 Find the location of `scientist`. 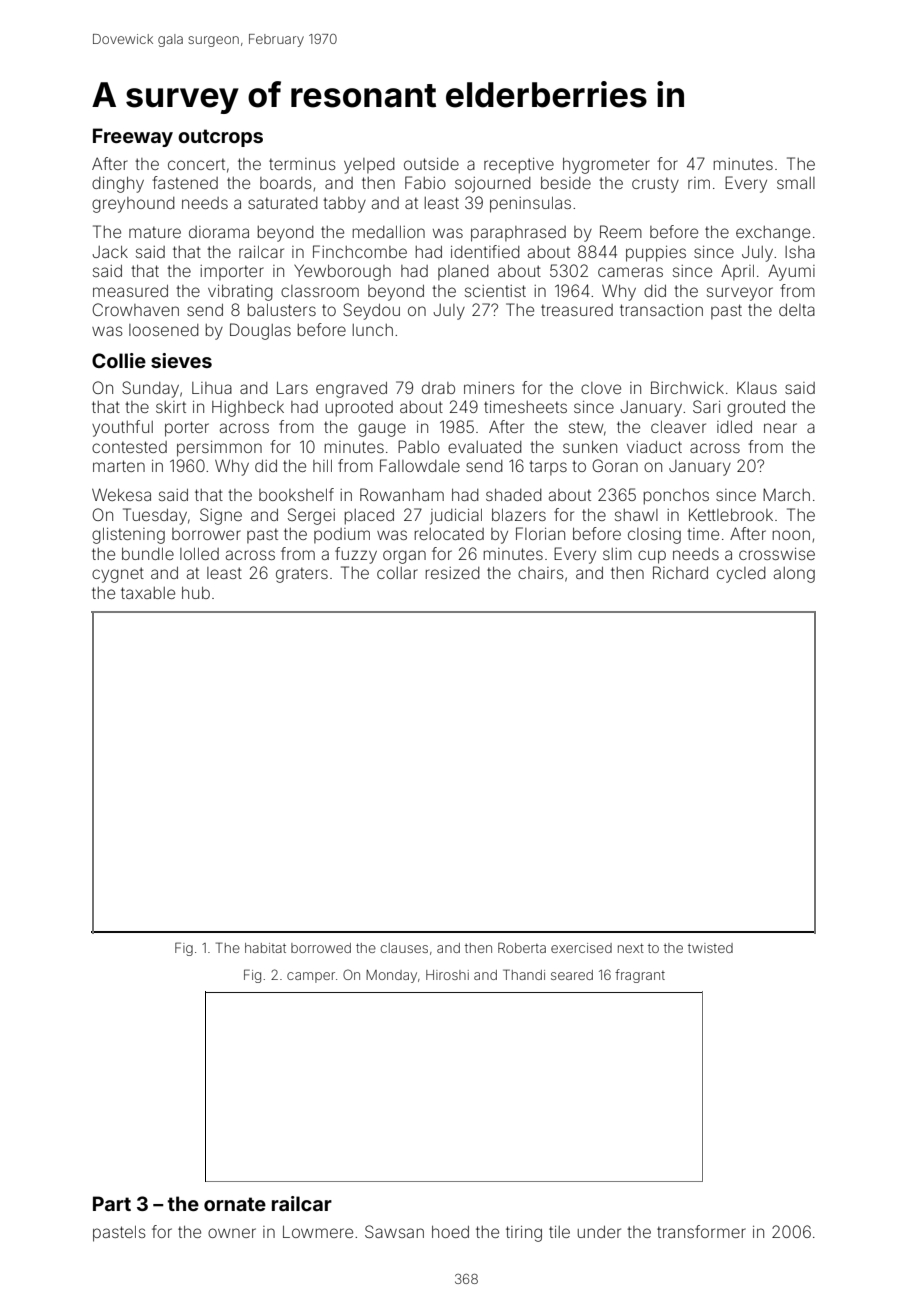

scientist is located at coordinates (495, 291).
